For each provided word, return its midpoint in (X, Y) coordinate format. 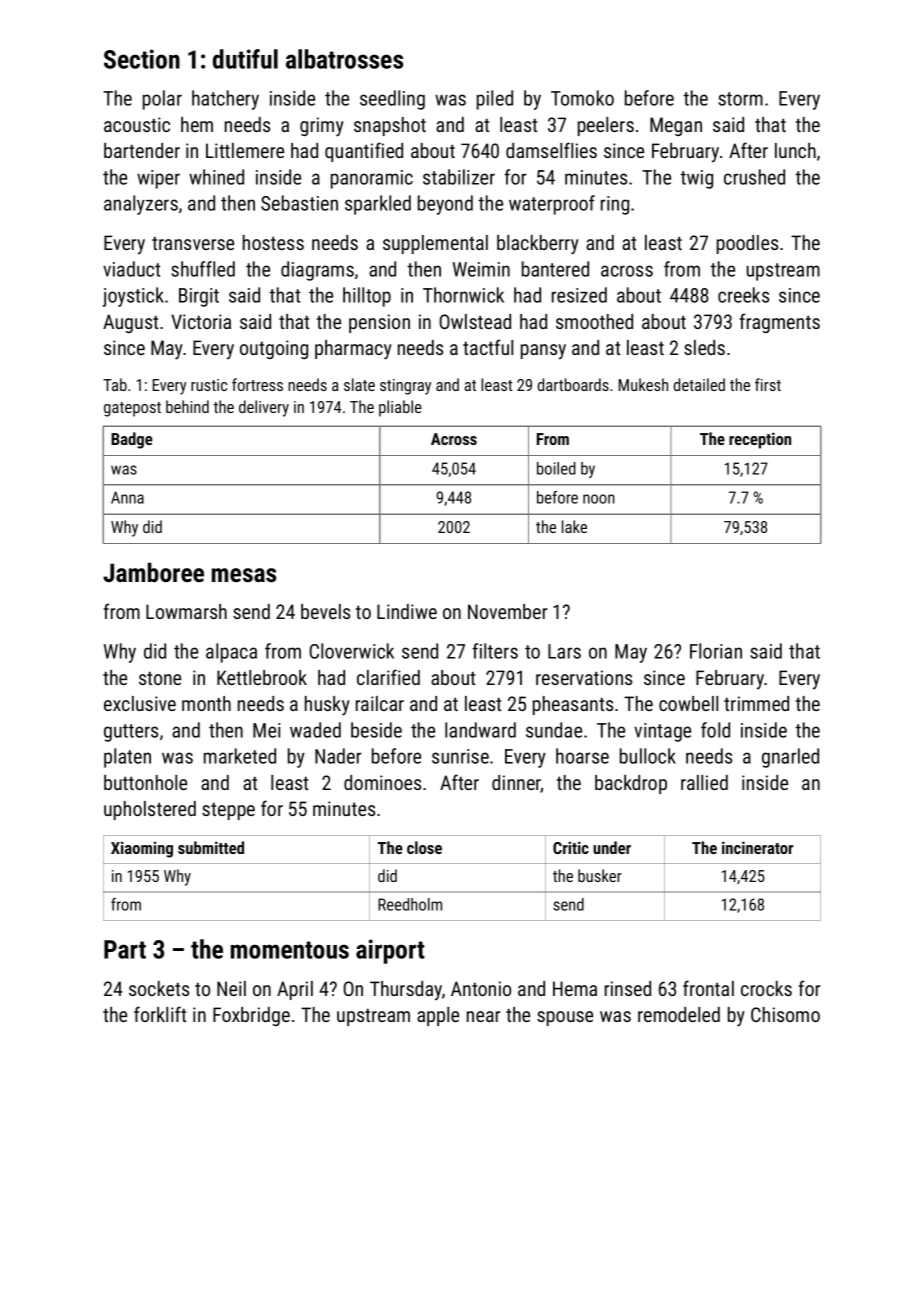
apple (438, 1016)
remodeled (679, 1014)
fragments (780, 323)
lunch (795, 150)
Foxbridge (251, 1016)
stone (160, 678)
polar (162, 100)
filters (495, 651)
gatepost (132, 409)
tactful (488, 347)
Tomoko (582, 98)
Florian (716, 651)
